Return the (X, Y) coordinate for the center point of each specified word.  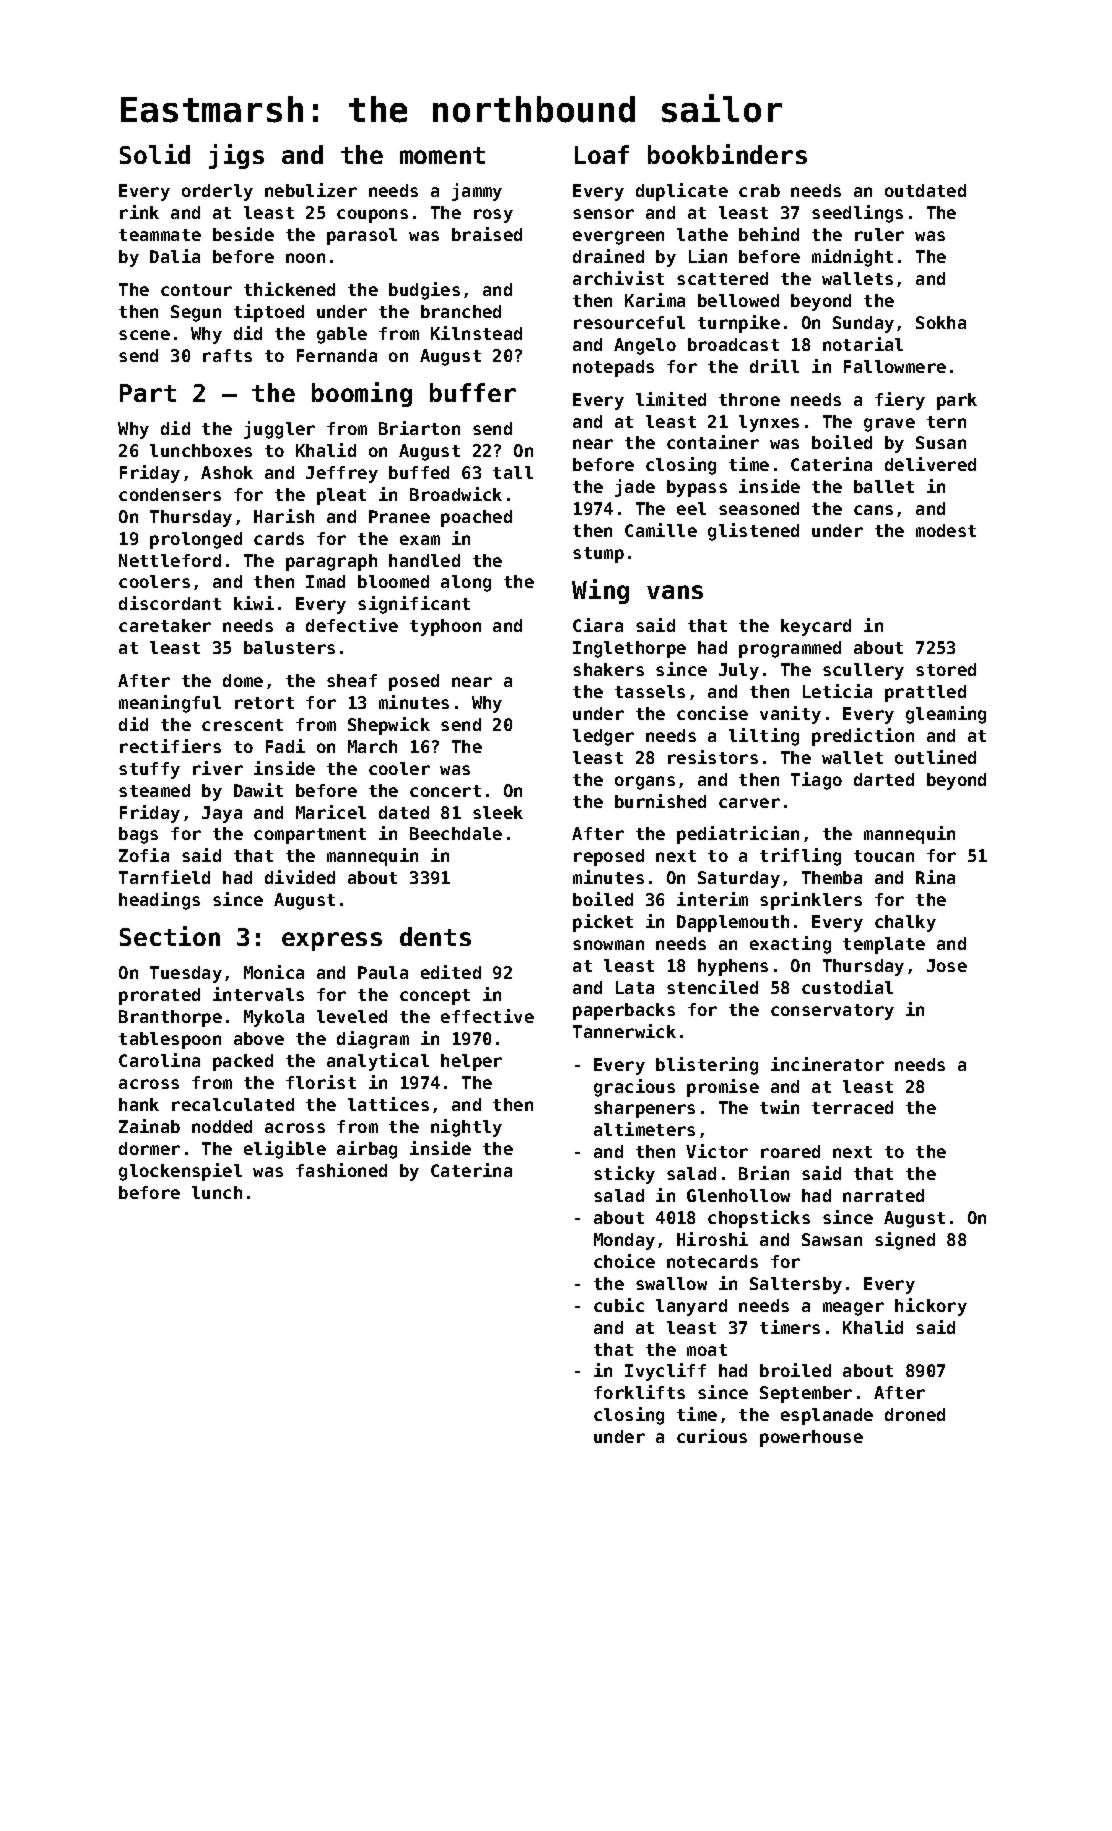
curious (712, 1436)
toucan (884, 856)
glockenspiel (180, 1172)
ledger (603, 737)
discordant (170, 603)
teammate (160, 235)
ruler (879, 234)
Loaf (602, 154)
